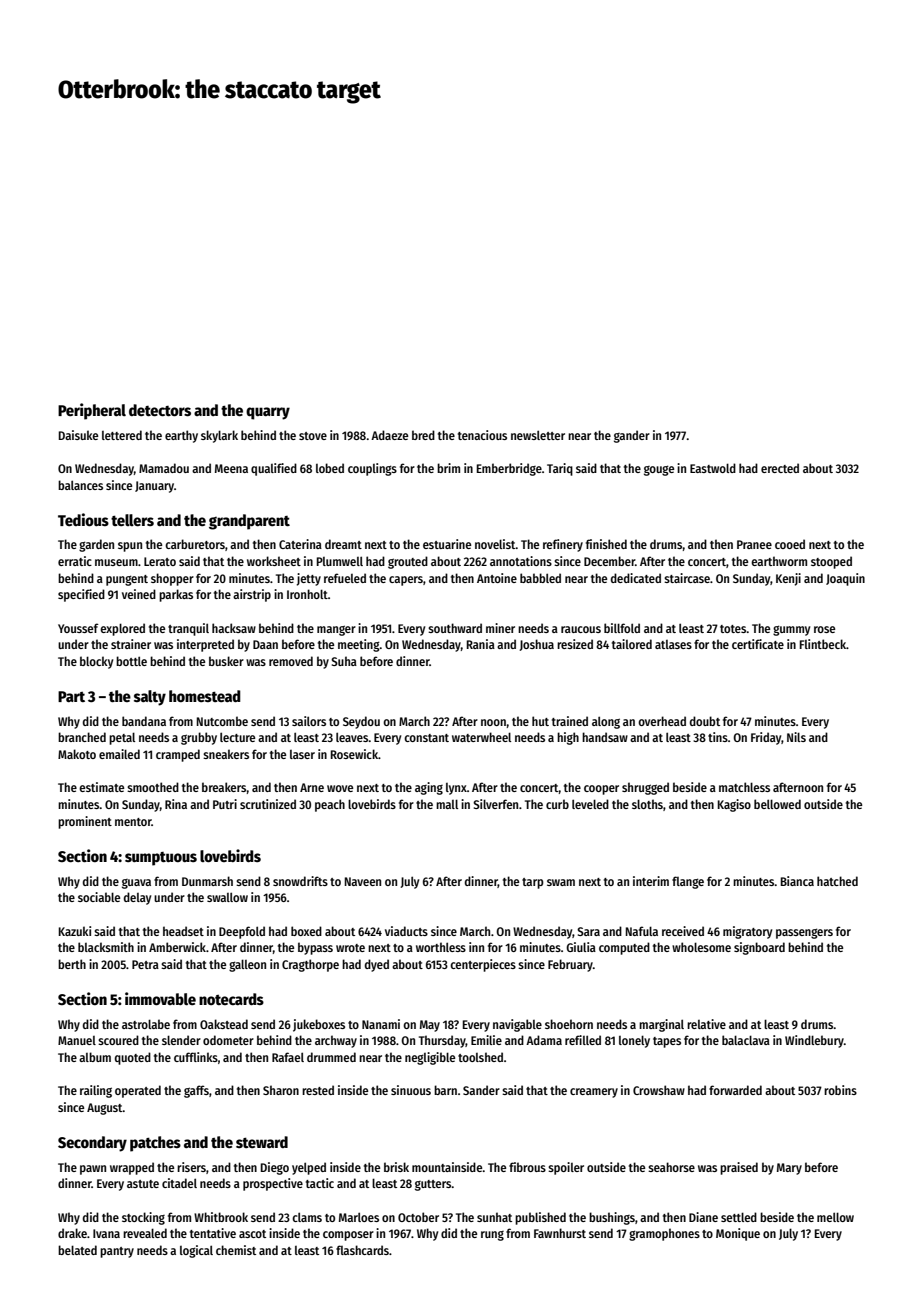 Image resolution: width=924 pixels, height=1308 pixels. What do you see at coordinates (196, 1251) in the page?
I see `logical` at bounding box center [196, 1251].
